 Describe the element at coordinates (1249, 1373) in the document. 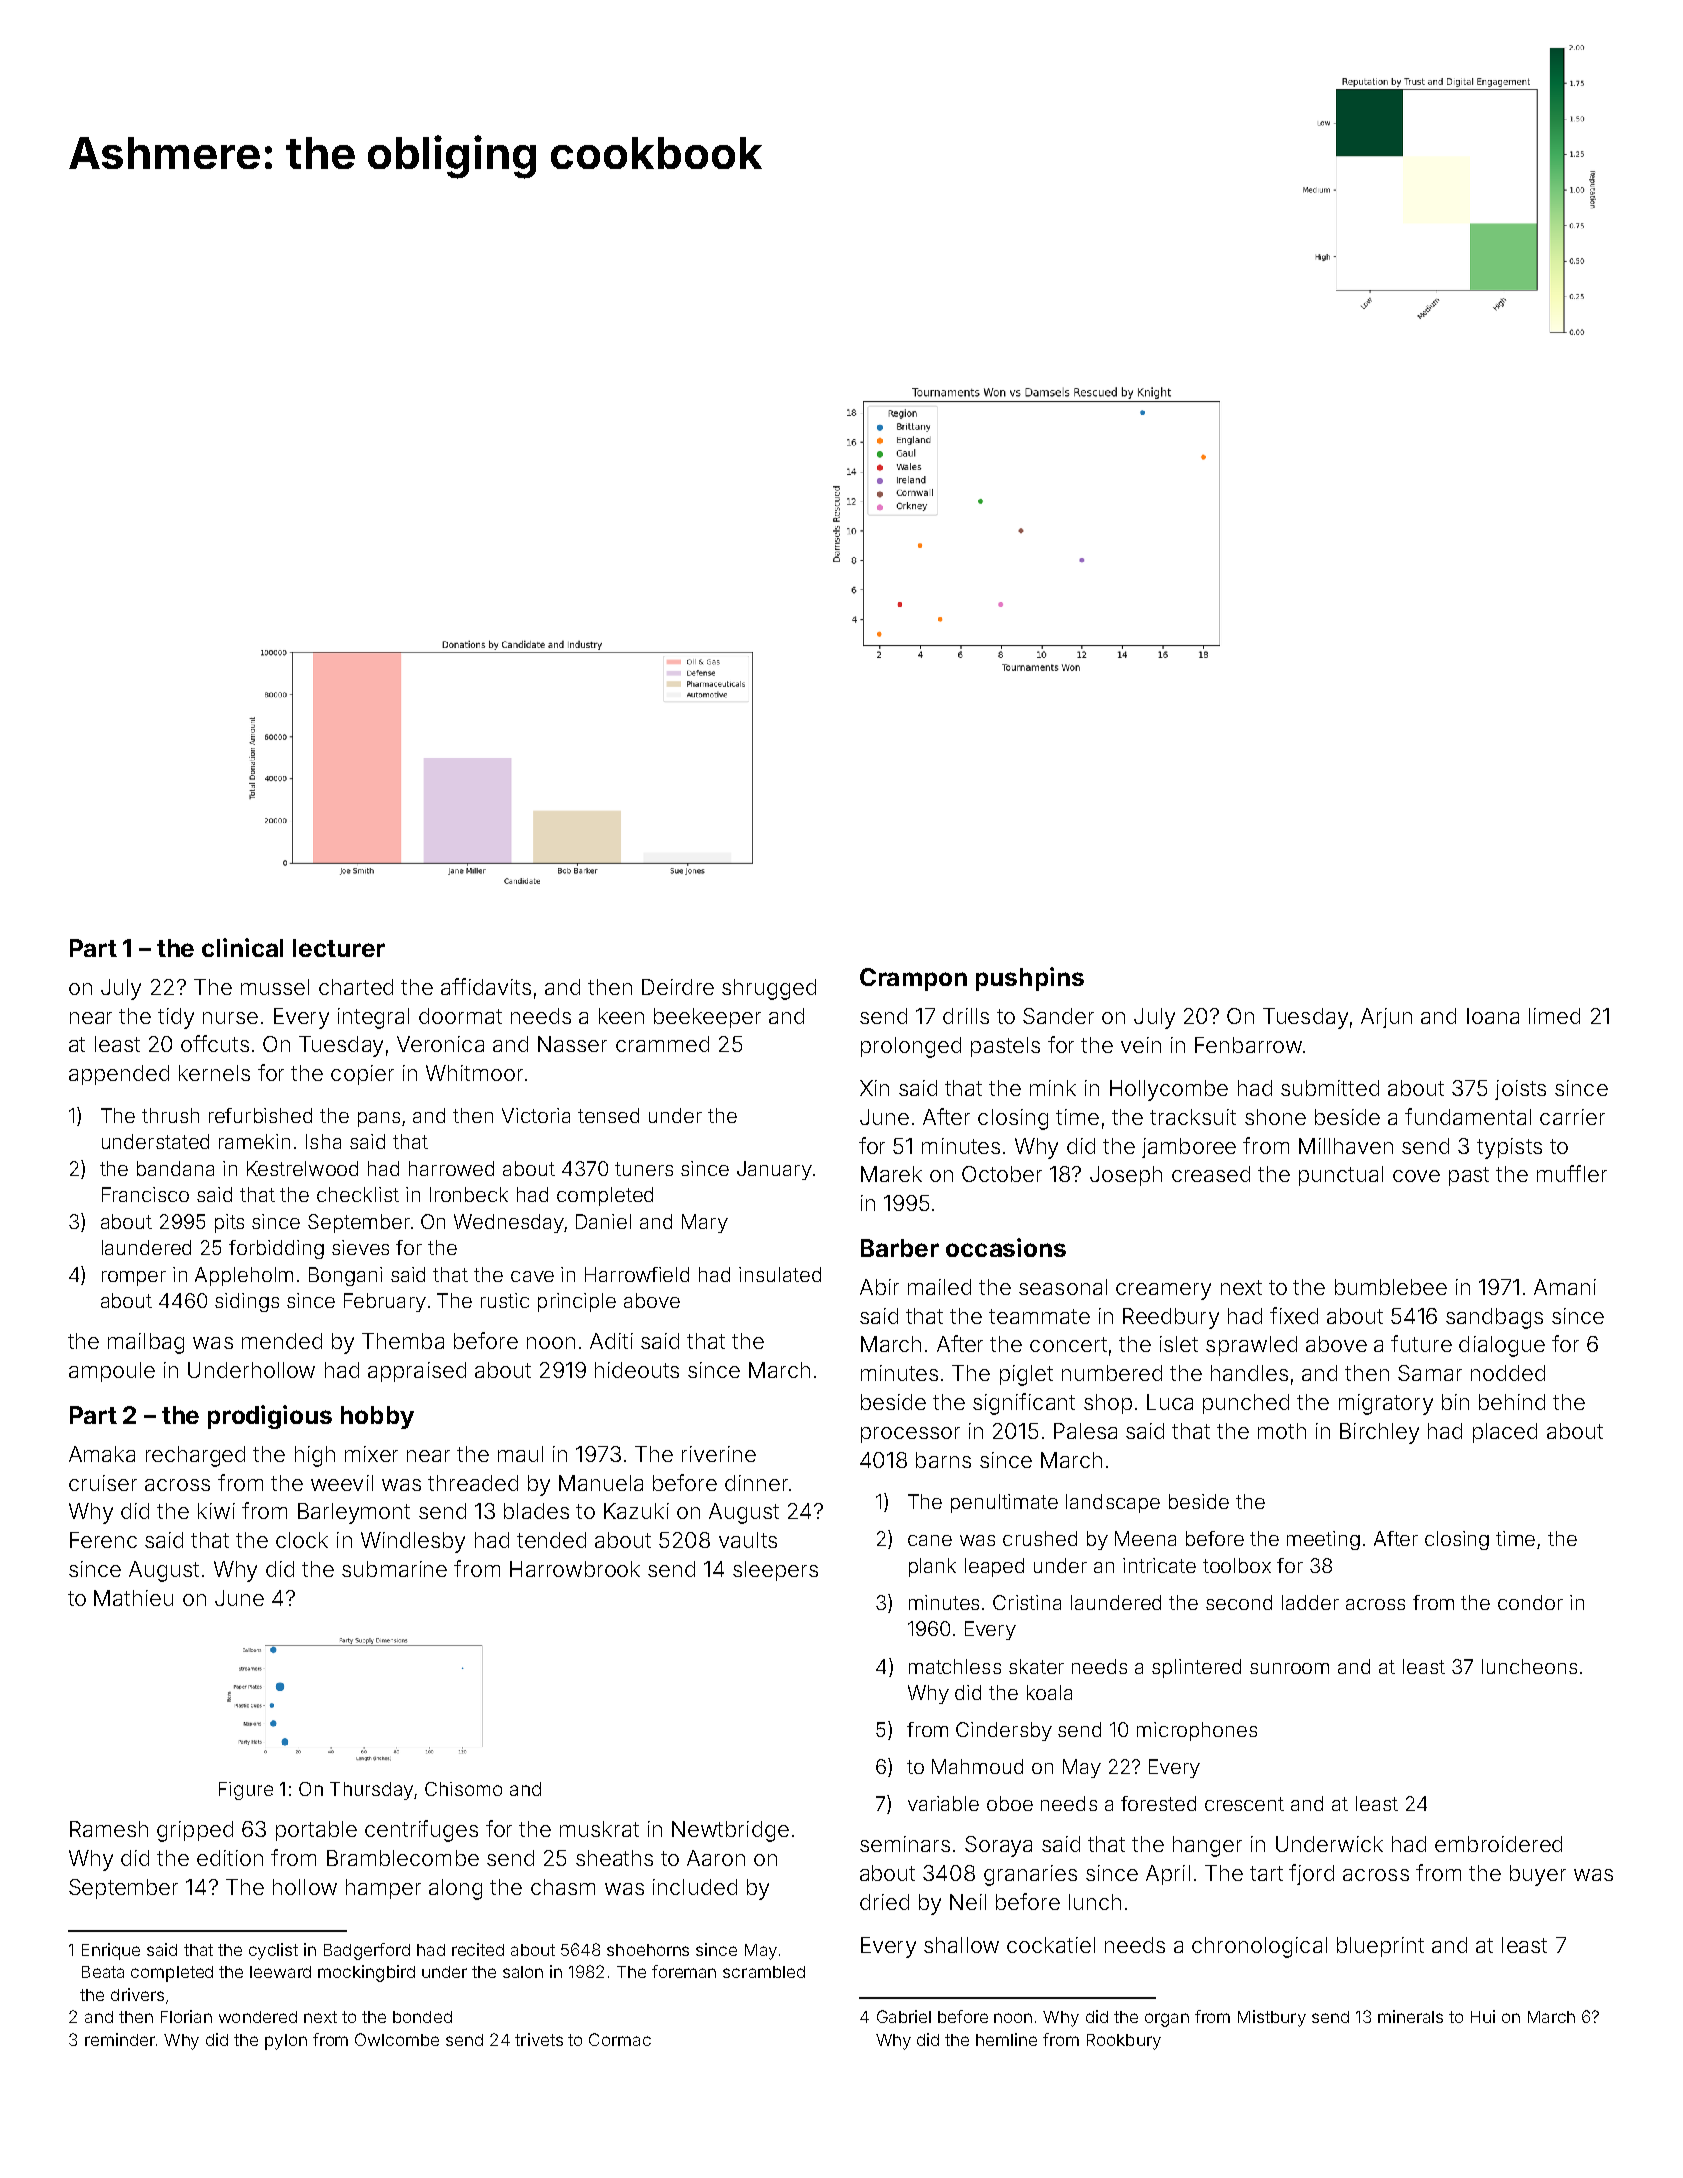

I see `handles` at that location.
